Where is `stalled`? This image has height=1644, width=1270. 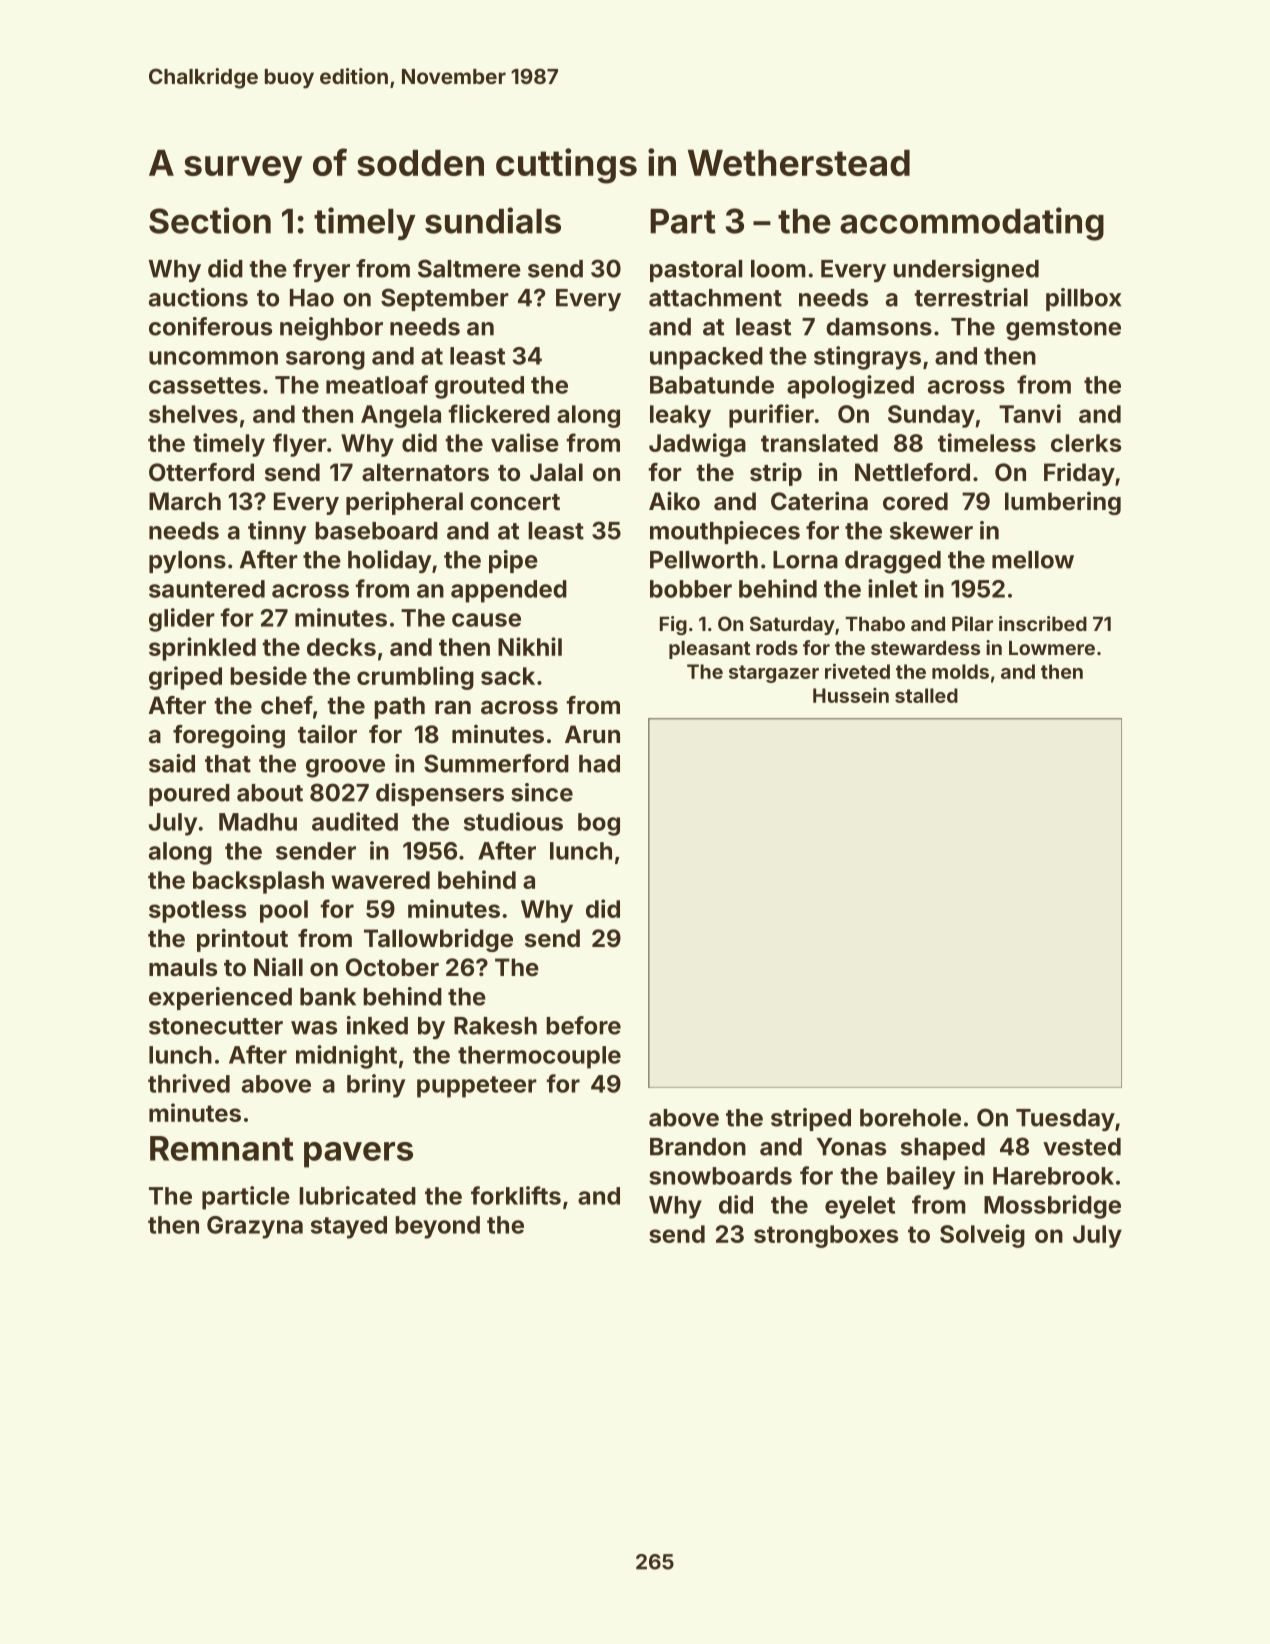 stalled is located at coordinates (926, 695).
